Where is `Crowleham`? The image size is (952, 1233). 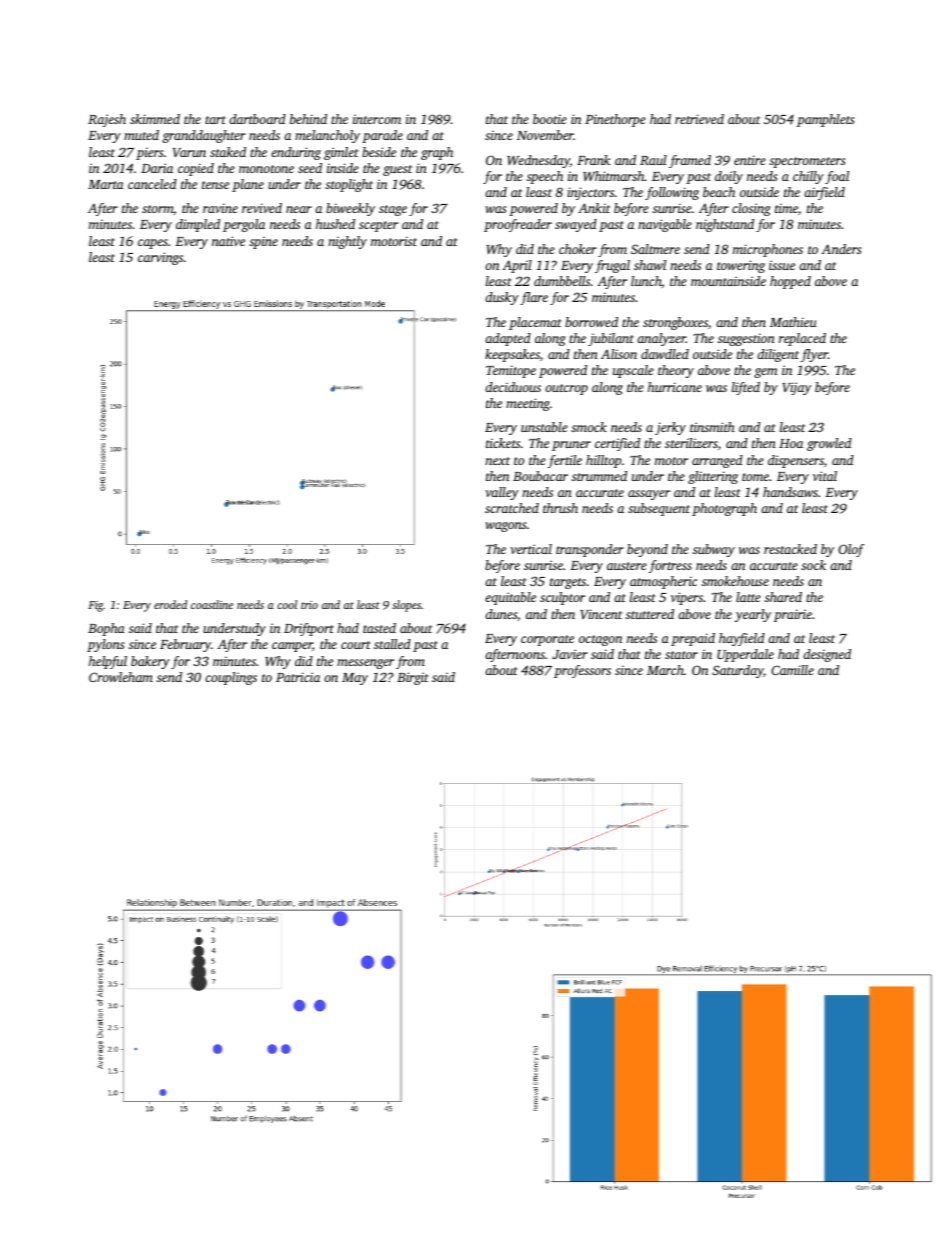
Crowleham is located at coordinates (121, 677).
